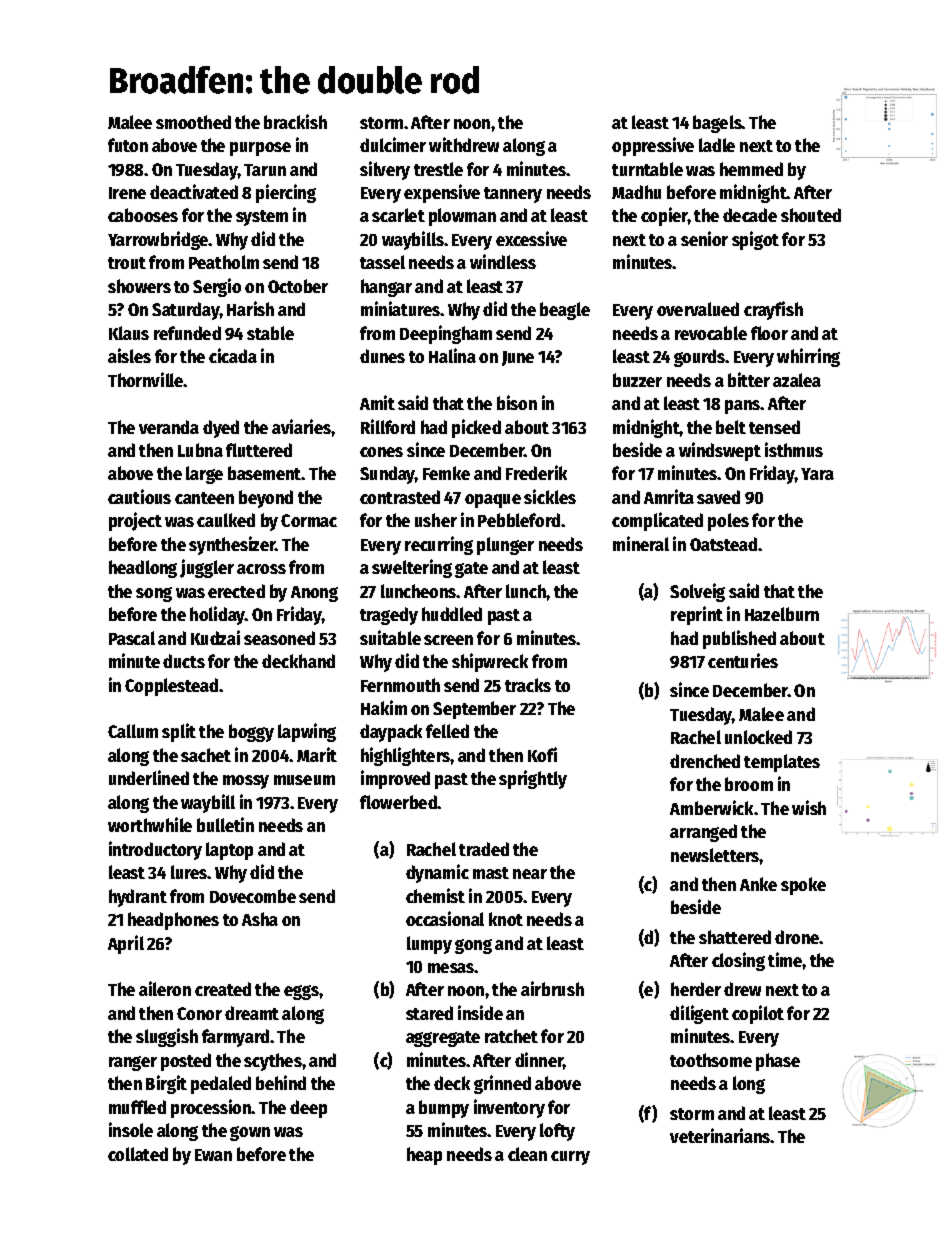  Describe the element at coordinates (221, 1085) in the page. I see `pedaled` at that location.
